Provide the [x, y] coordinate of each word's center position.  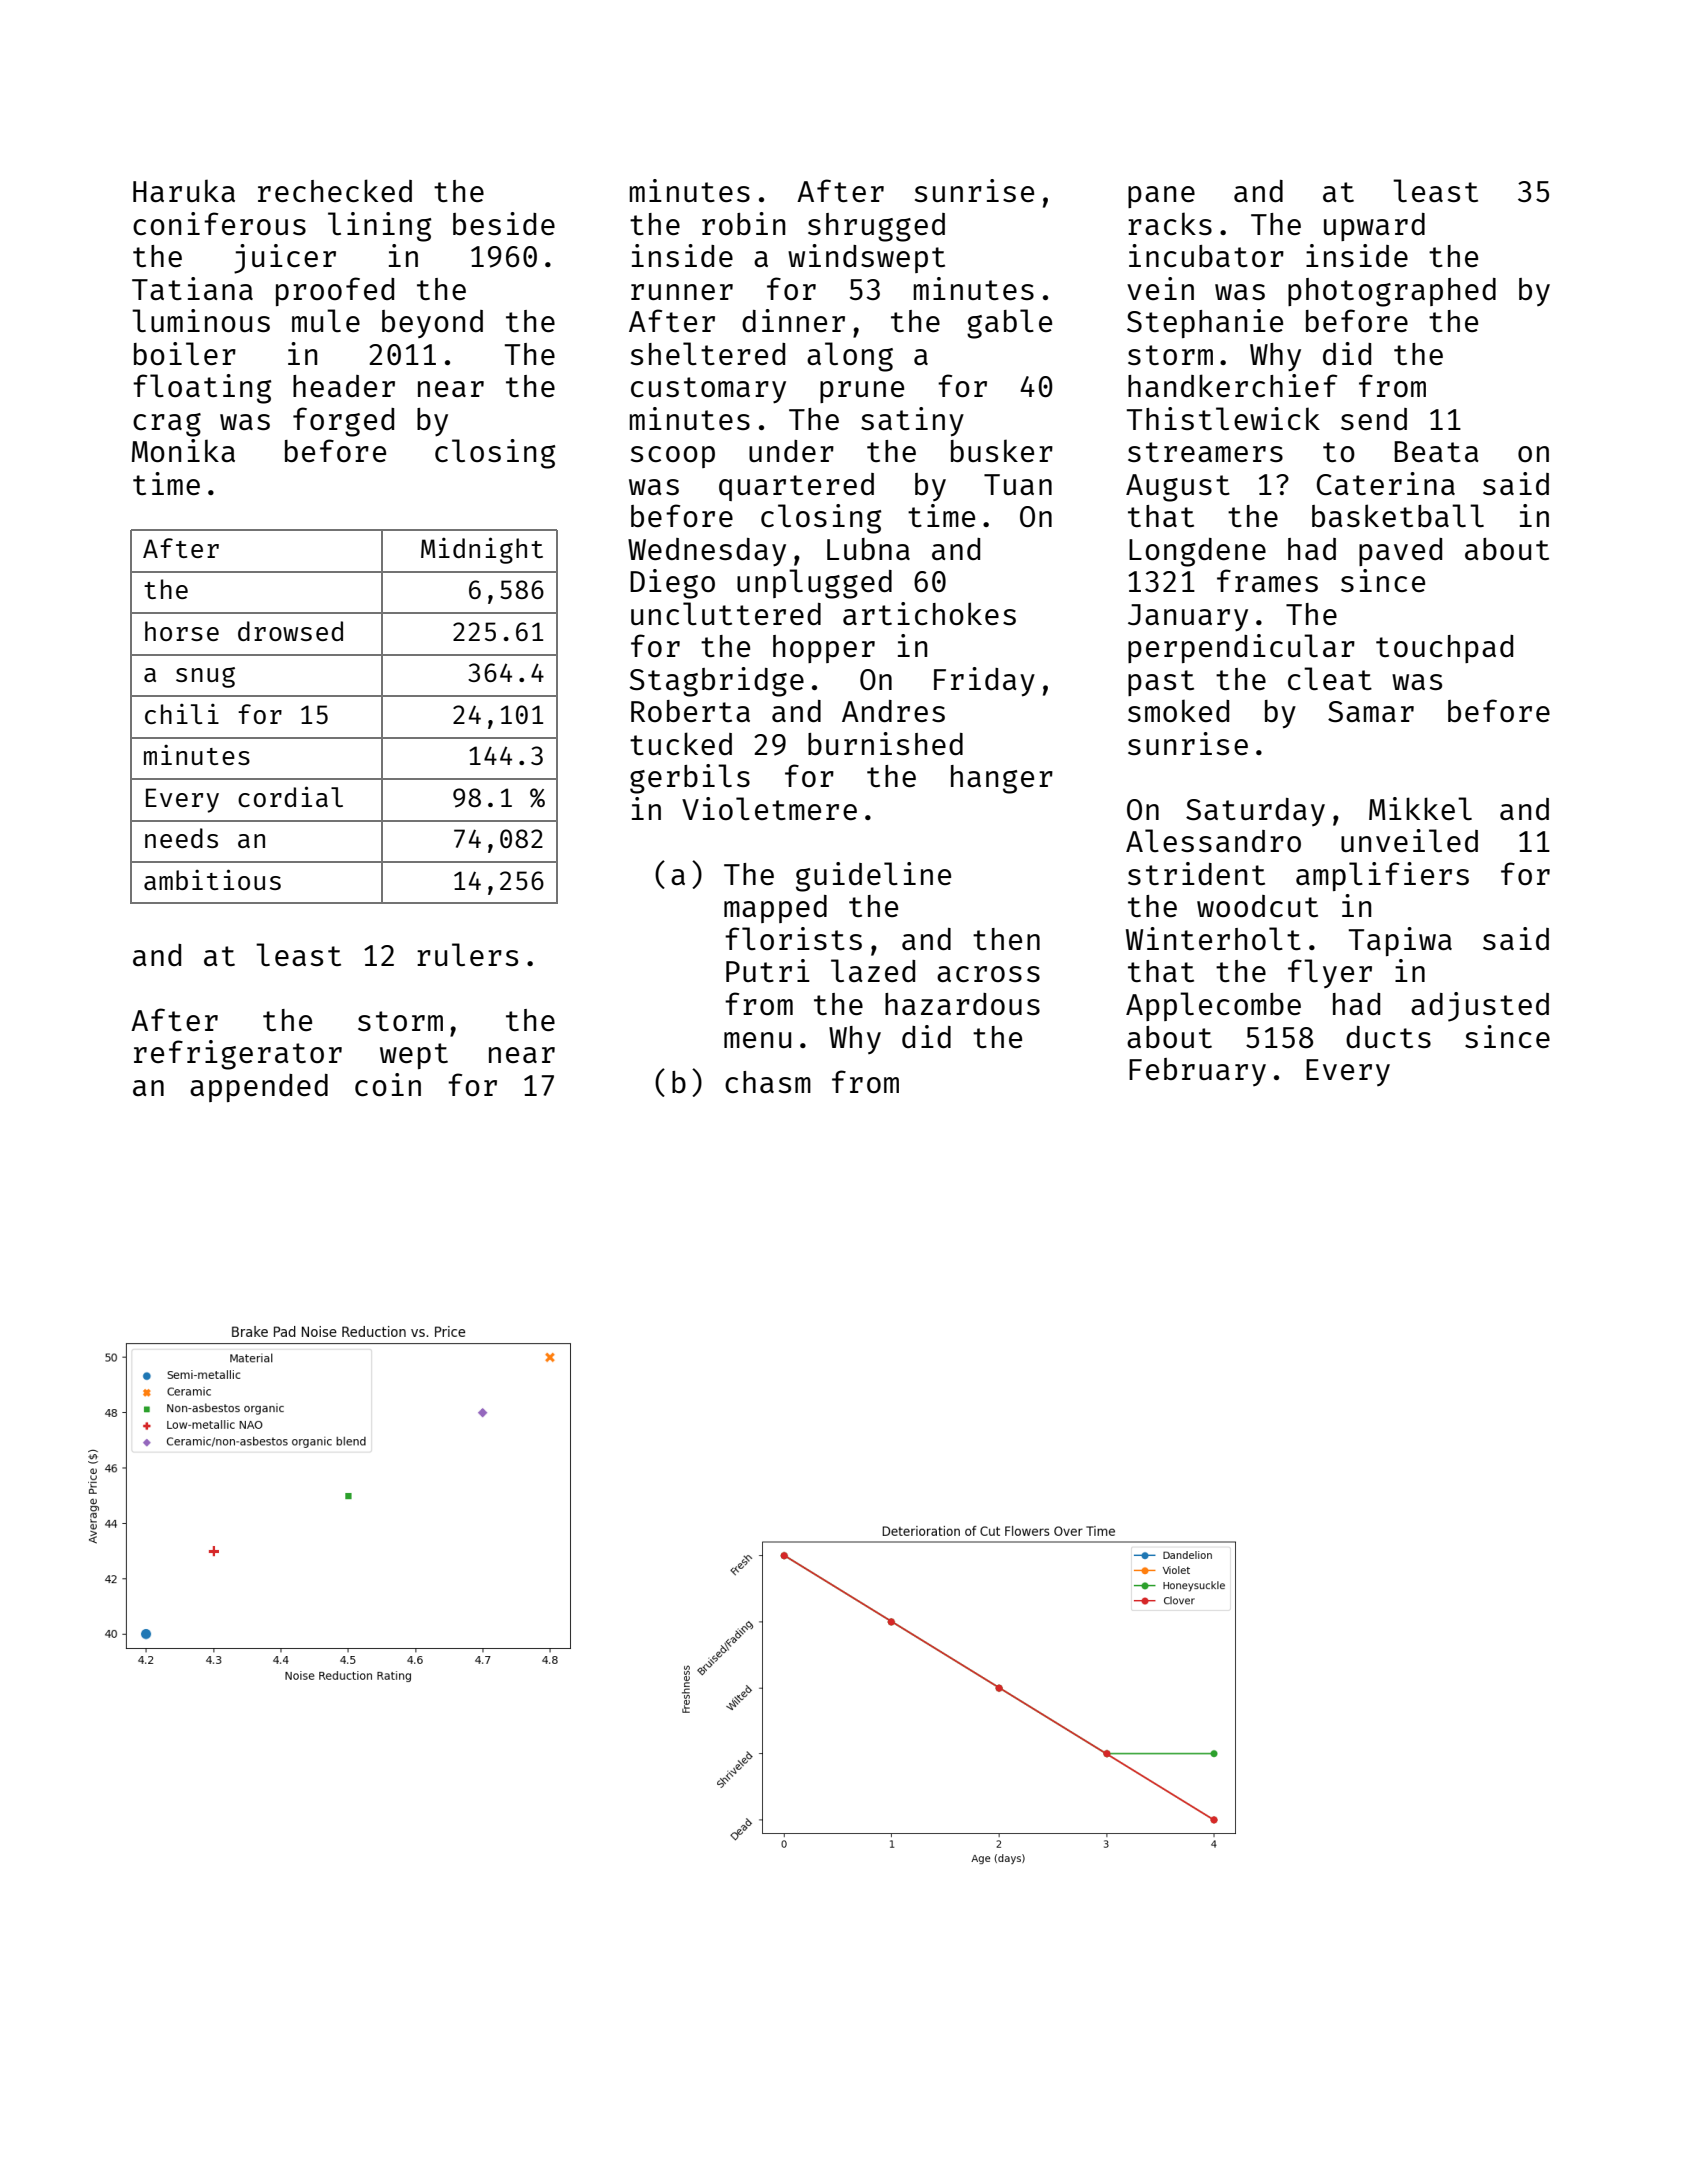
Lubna [868, 549]
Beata [1436, 451]
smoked [1178, 710]
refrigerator [238, 1055]
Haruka [184, 190]
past [1161, 683]
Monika [183, 451]
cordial [290, 796]
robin [743, 223]
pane [1161, 197]
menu [757, 1040]
